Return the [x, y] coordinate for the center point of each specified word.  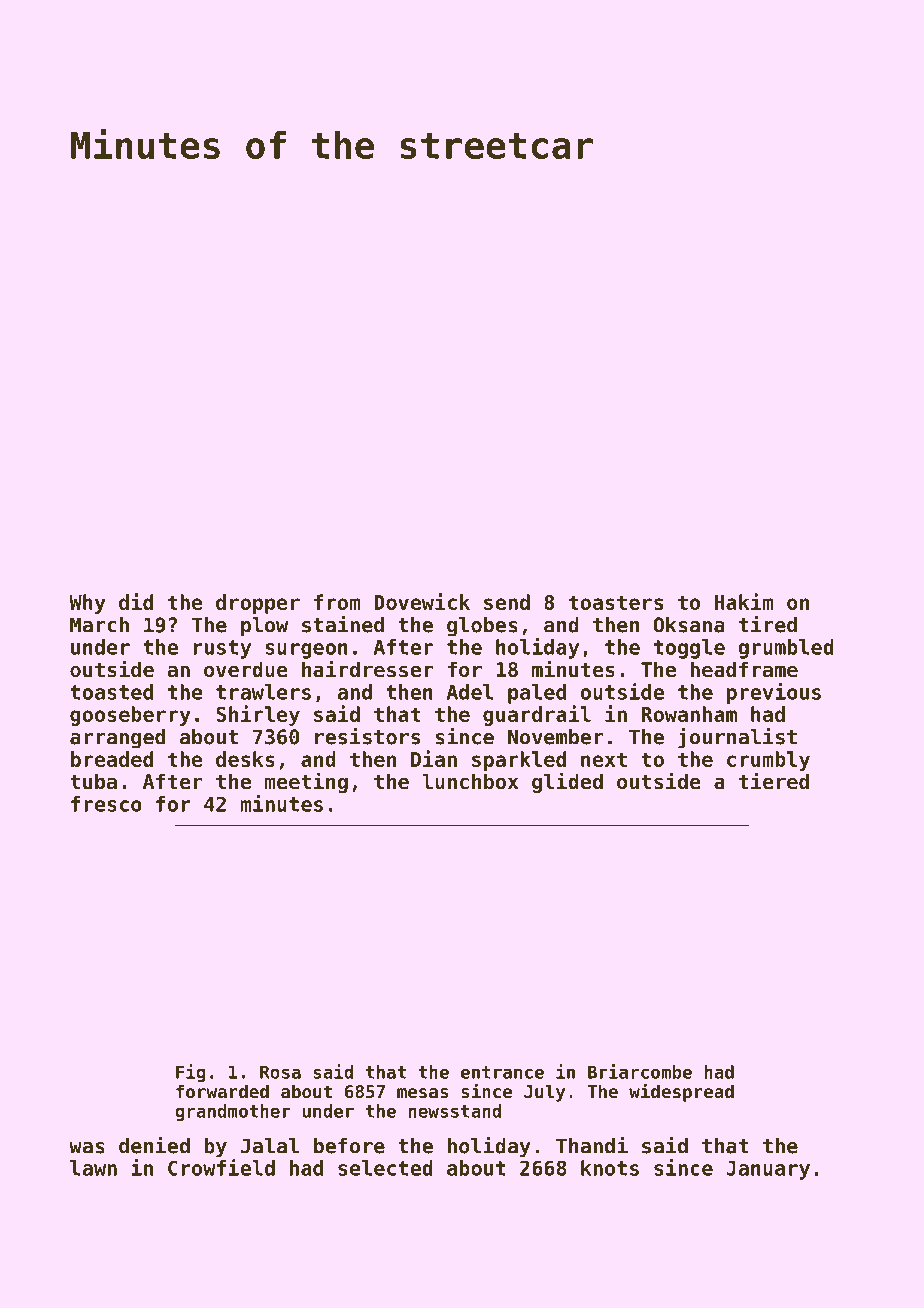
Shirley [258, 715]
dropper [258, 604]
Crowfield [221, 1167]
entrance [502, 1072]
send [507, 602]
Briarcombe [640, 1071]
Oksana [689, 625]
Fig [190, 1073]
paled [537, 694]
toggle [689, 649]
